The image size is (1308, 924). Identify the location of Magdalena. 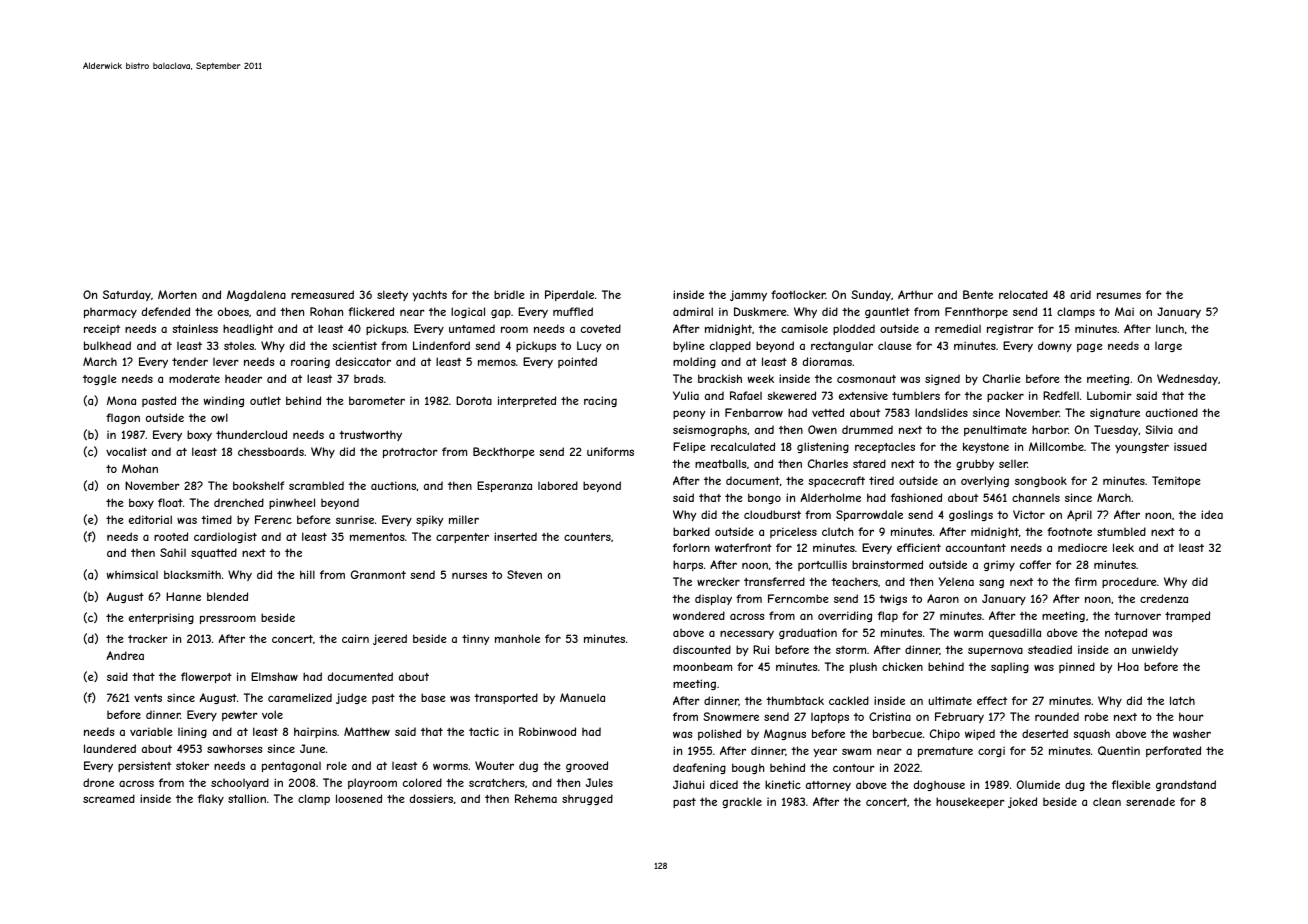
(256, 295).
